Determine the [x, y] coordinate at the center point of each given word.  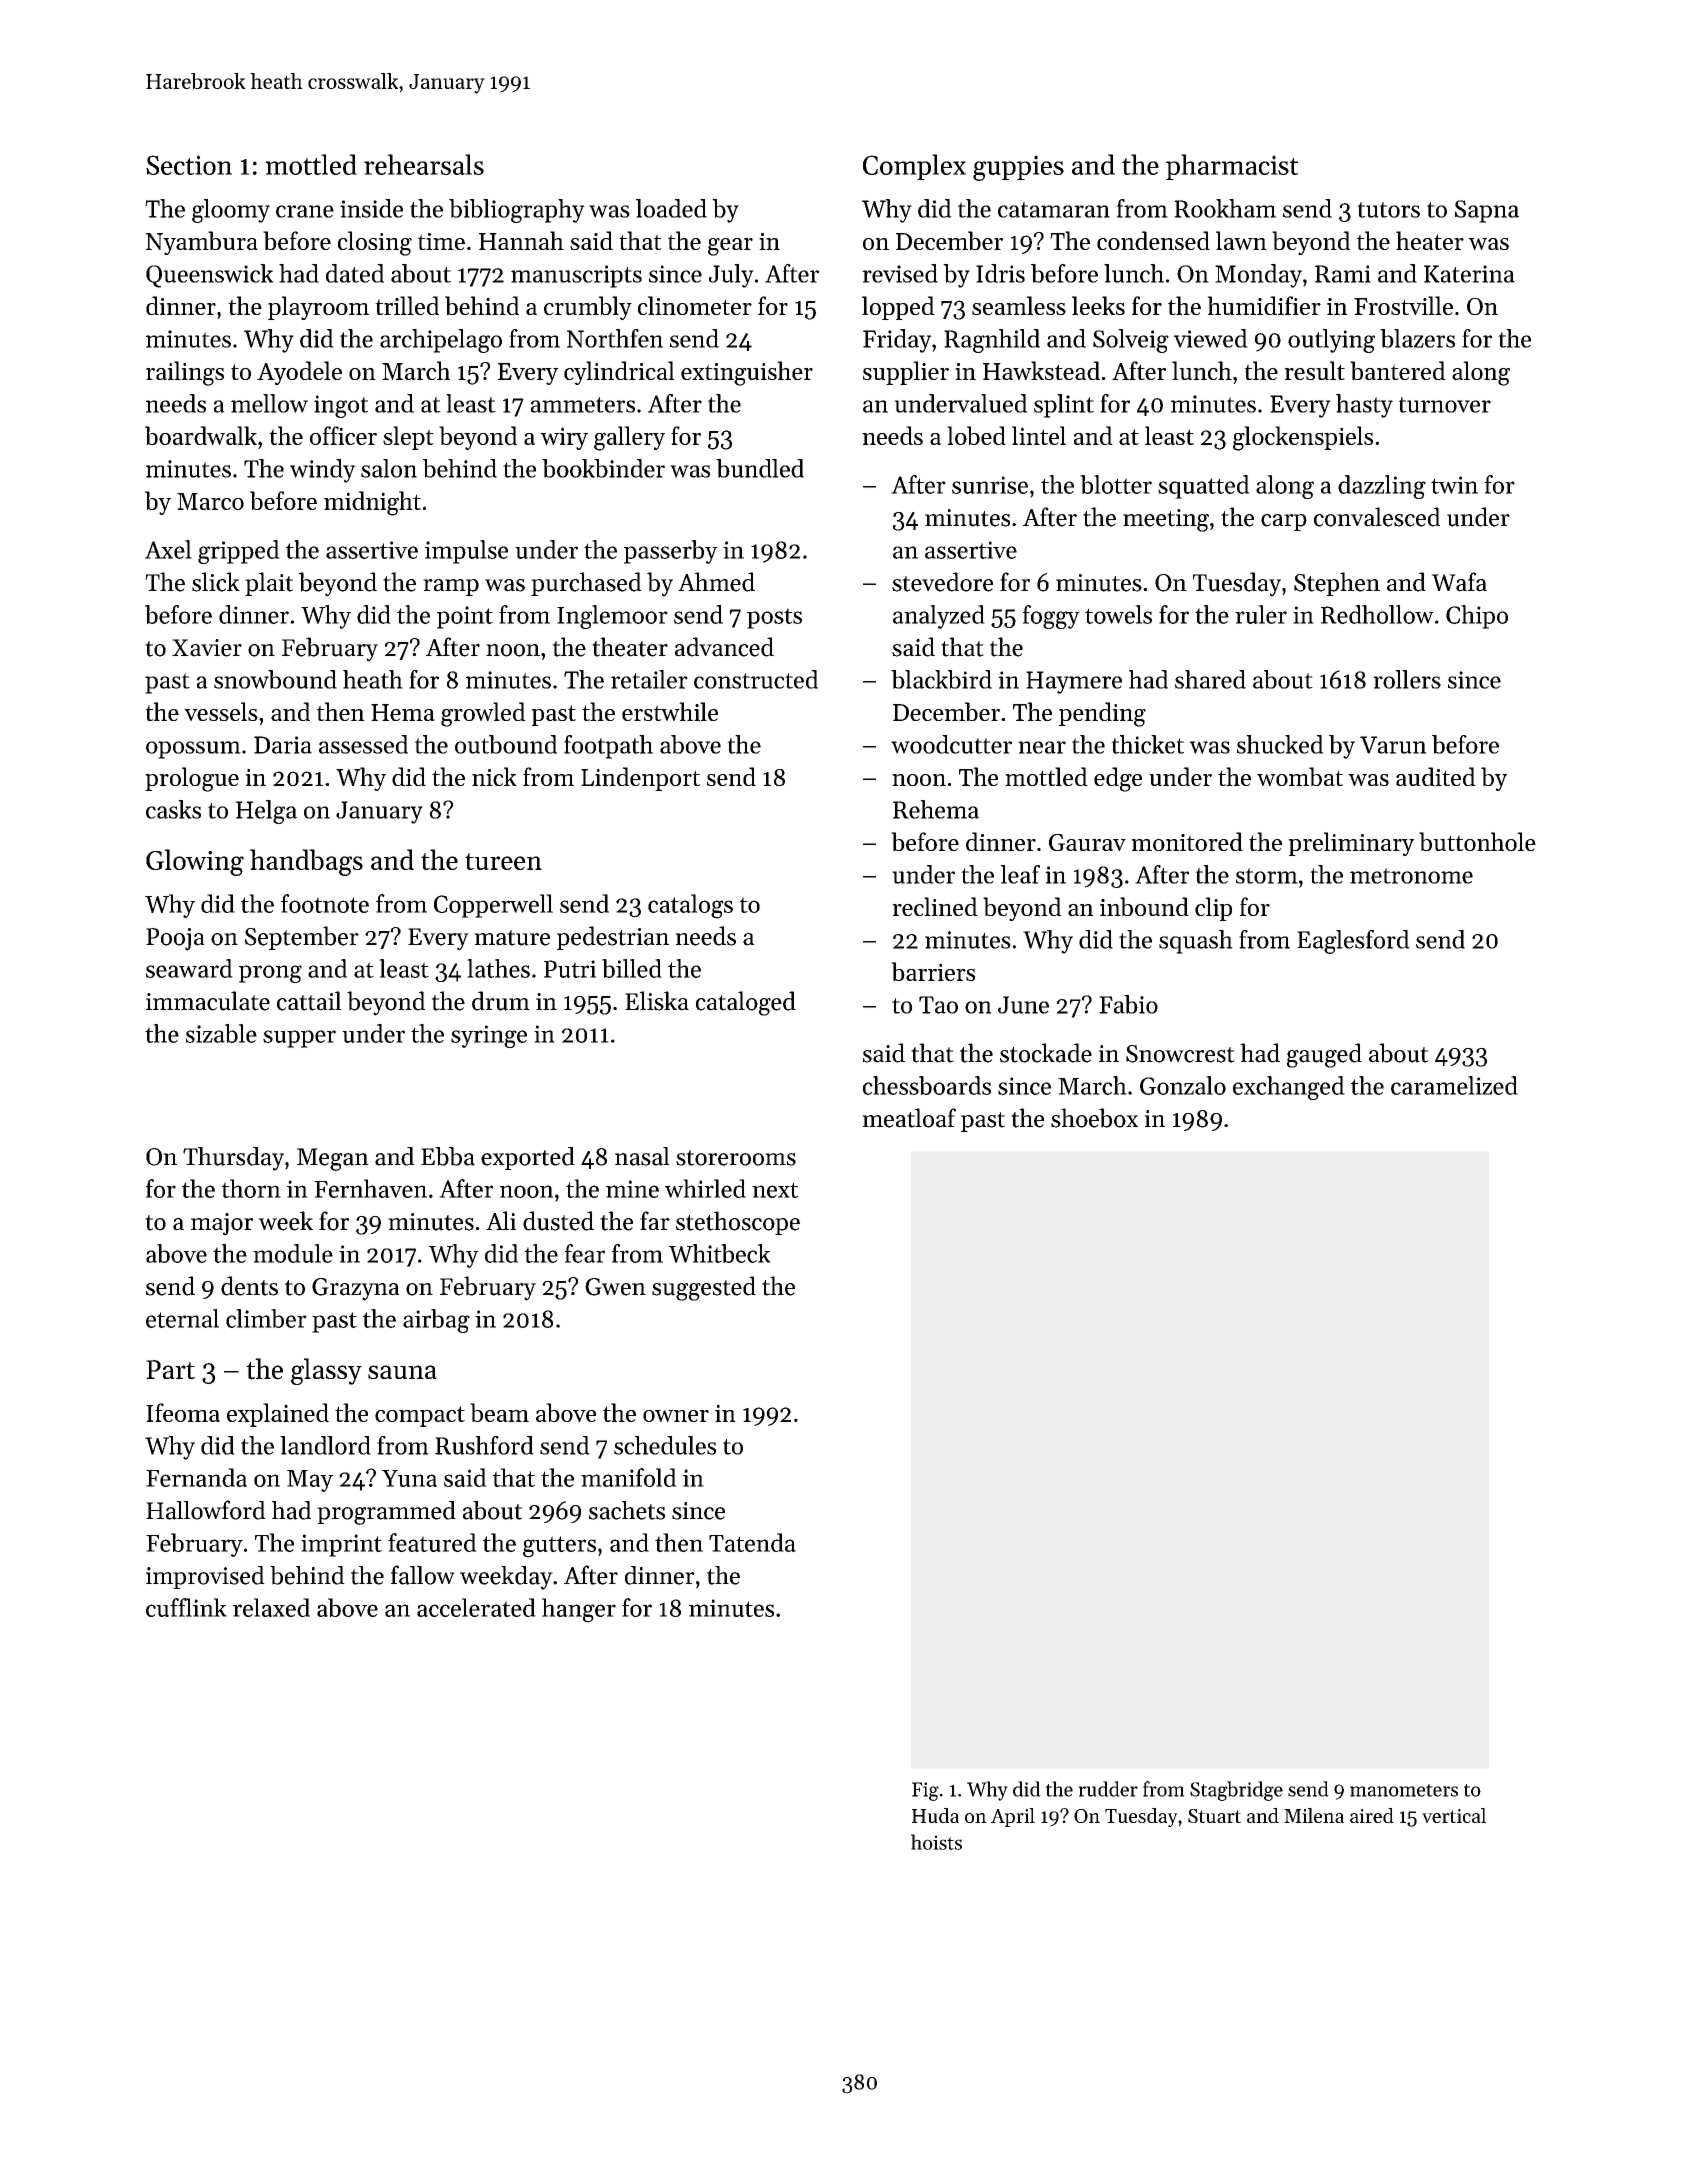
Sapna [1487, 211]
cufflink [186, 1607]
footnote [325, 903]
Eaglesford [1353, 942]
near [1042, 747]
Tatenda [752, 1542]
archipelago [441, 341]
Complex [914, 167]
